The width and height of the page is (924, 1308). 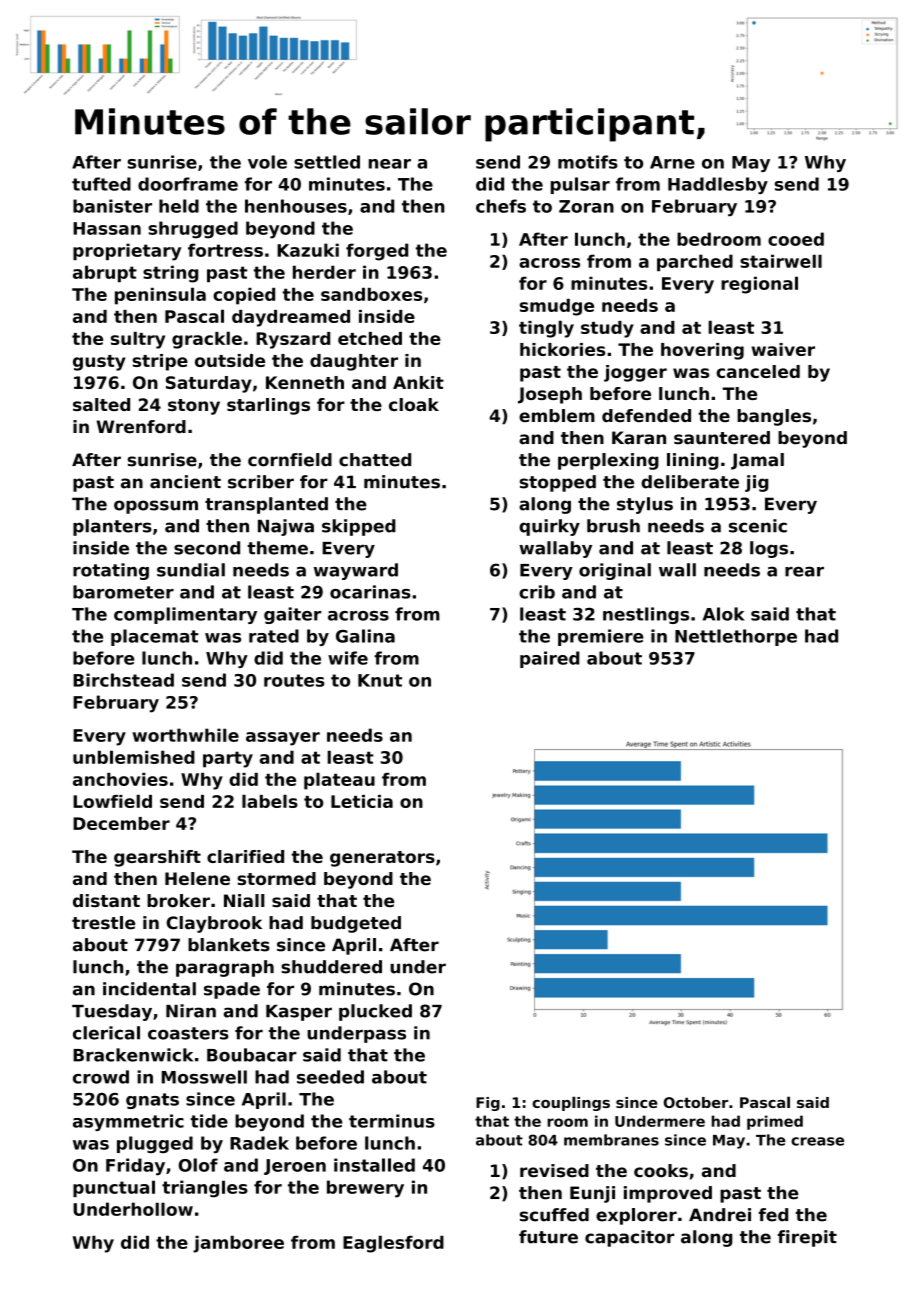 I want to click on jamboree, so click(x=238, y=1244).
